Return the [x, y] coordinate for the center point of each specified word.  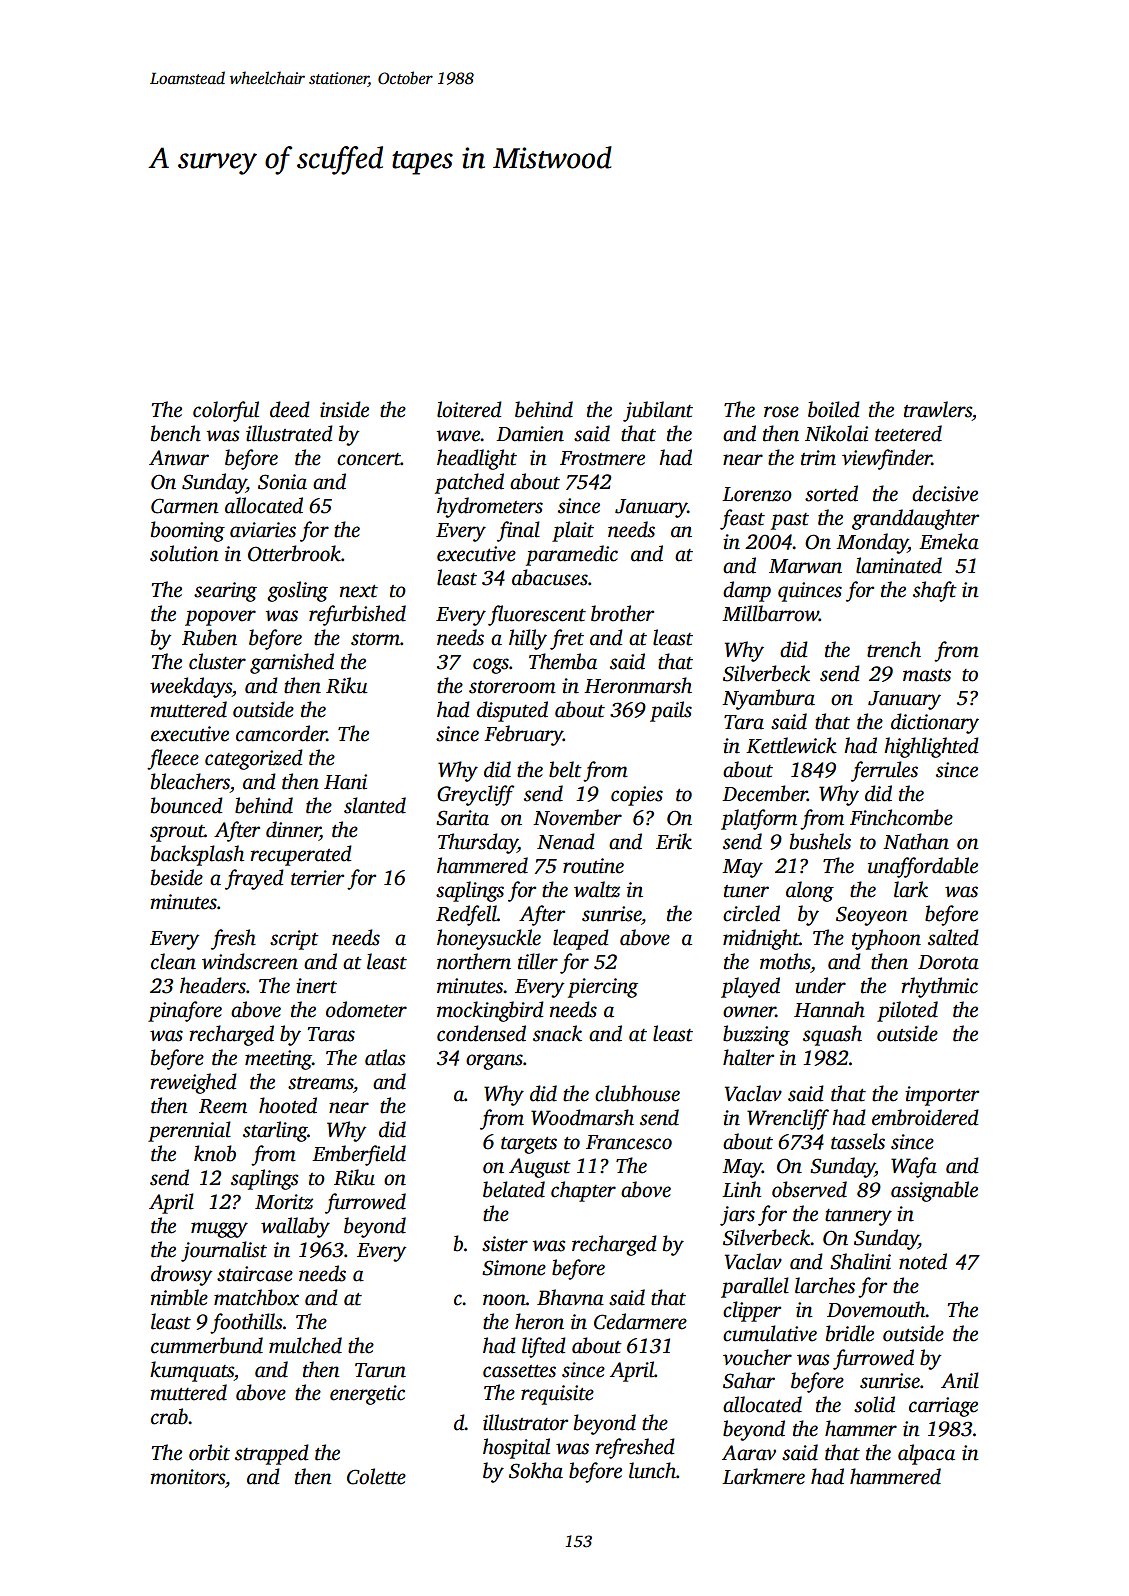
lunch [652, 1470]
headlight [477, 459]
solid [874, 1404]
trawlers [938, 409]
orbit [209, 1452]
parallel [755, 1287]
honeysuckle [489, 939]
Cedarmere [640, 1321]
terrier [317, 878]
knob [215, 1153]
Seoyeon [872, 916]
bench [176, 433]
